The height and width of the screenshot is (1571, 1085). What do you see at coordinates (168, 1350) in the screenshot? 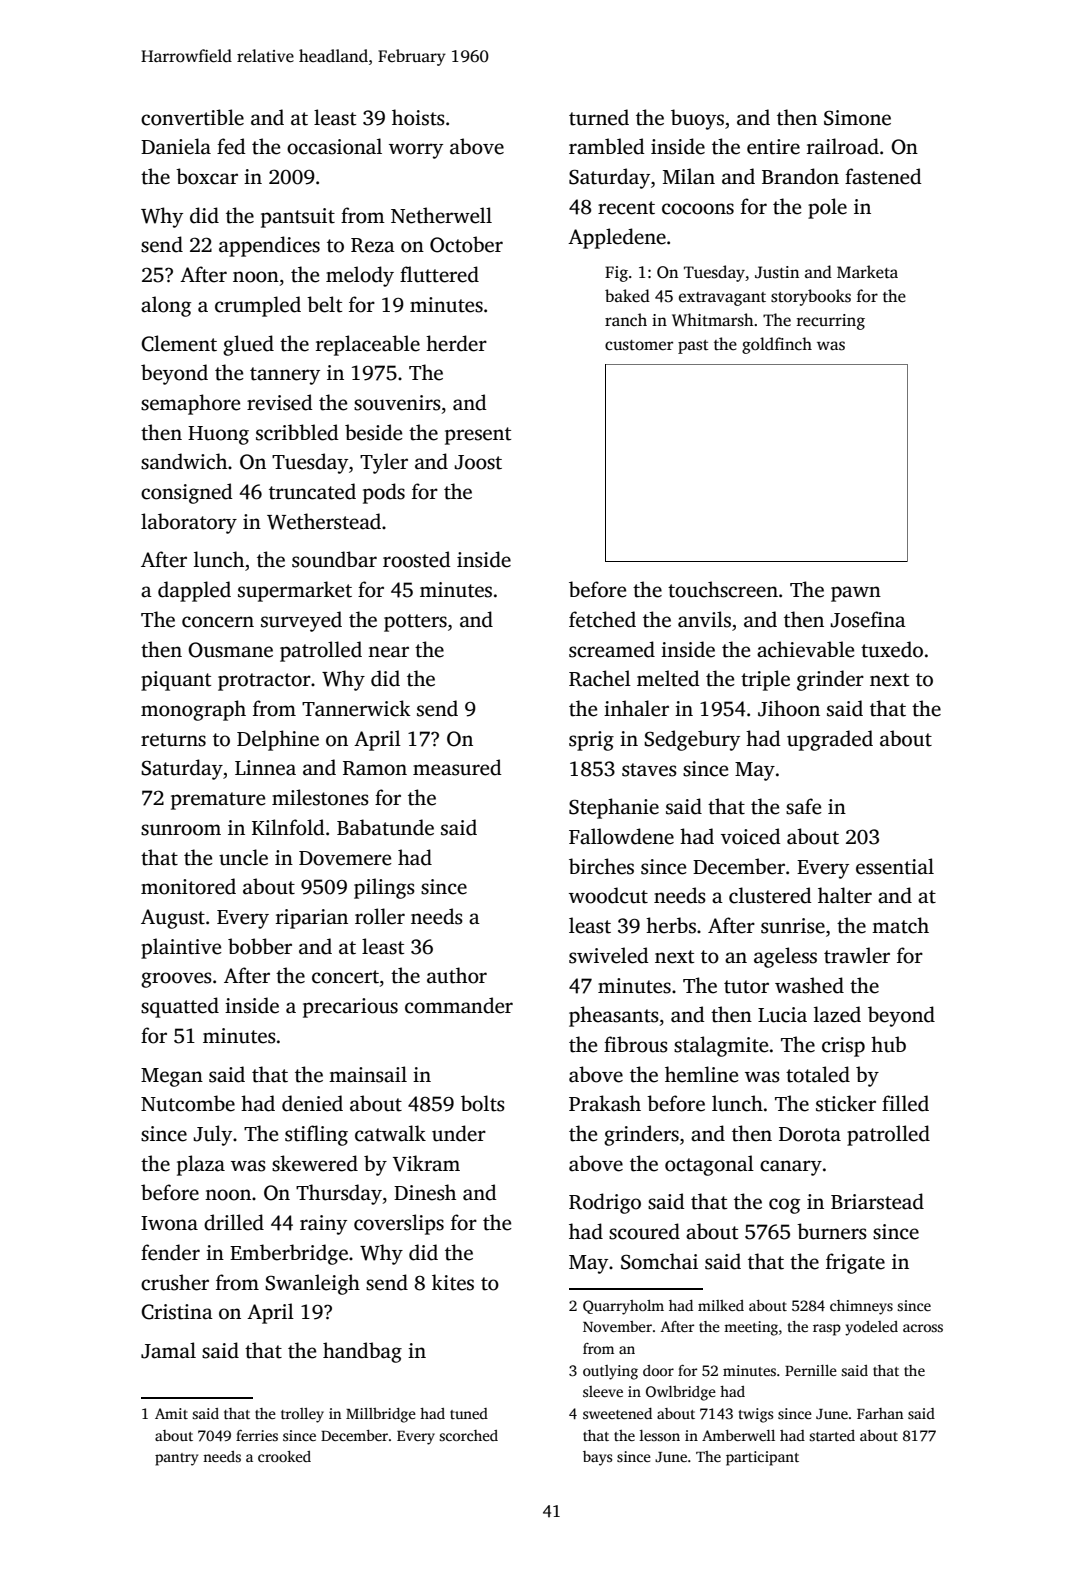
I see `Jamal` at bounding box center [168, 1350].
